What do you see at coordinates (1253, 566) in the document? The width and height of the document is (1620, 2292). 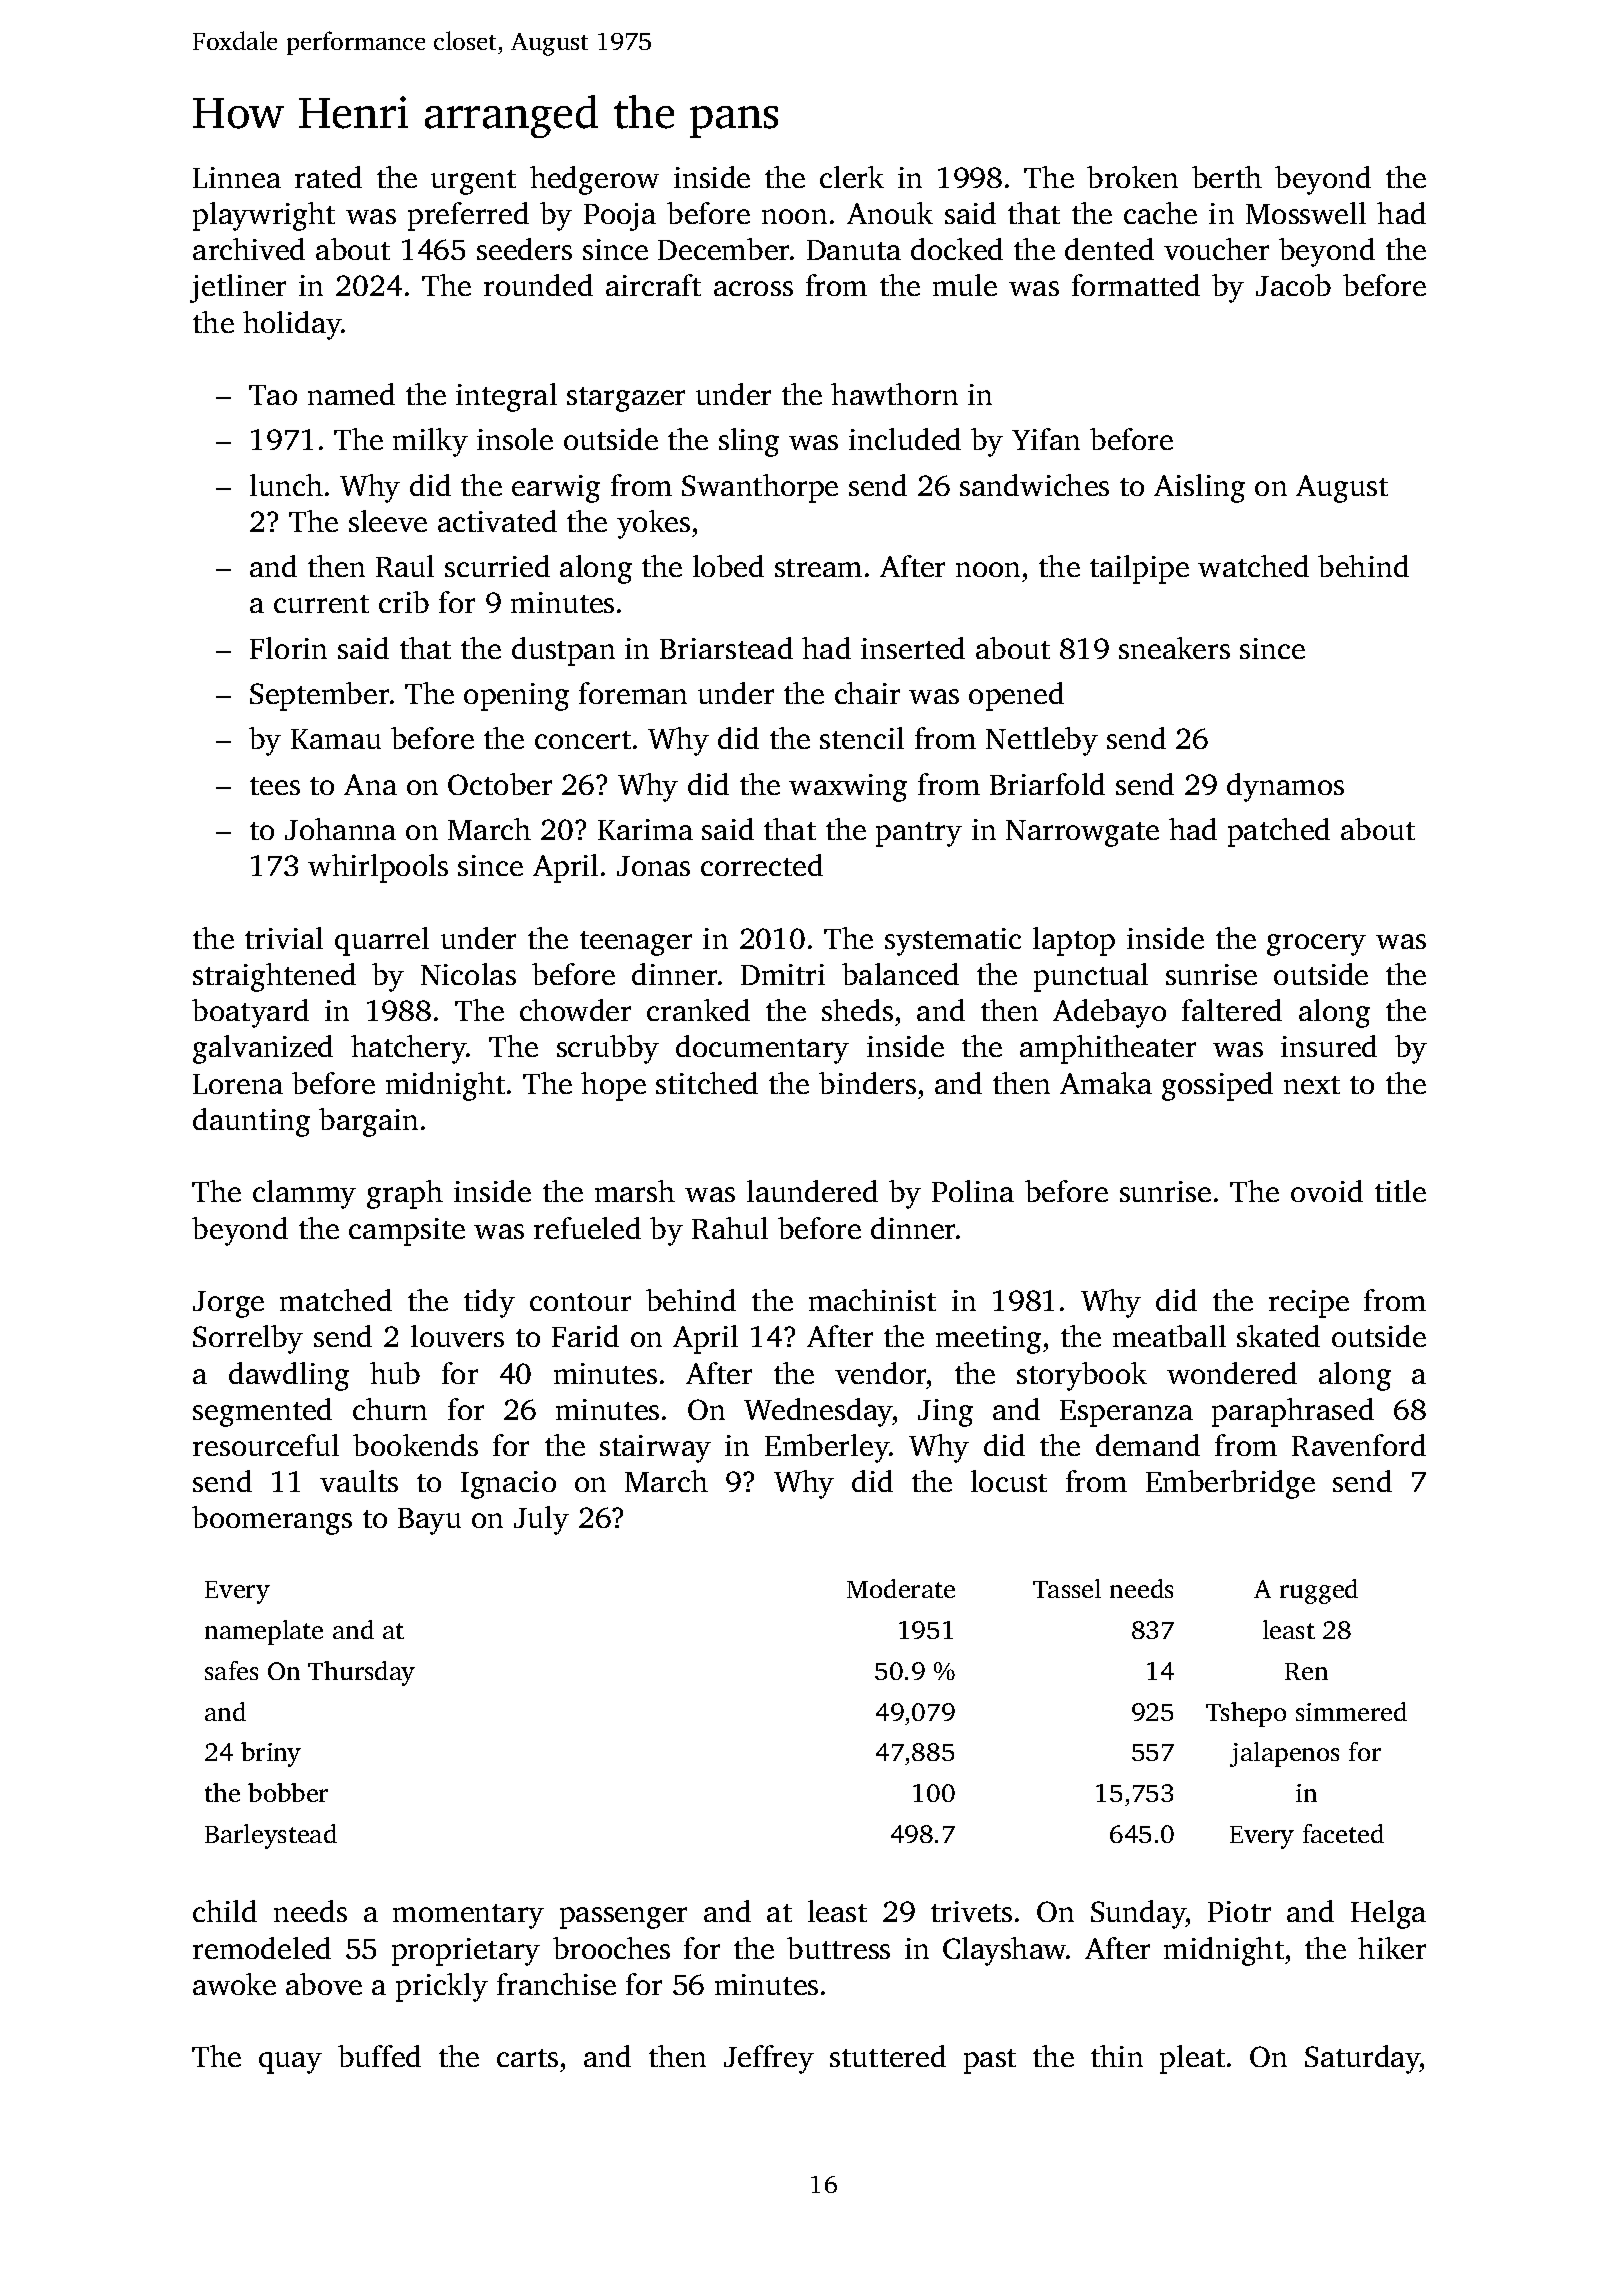 I see `watched` at bounding box center [1253, 566].
